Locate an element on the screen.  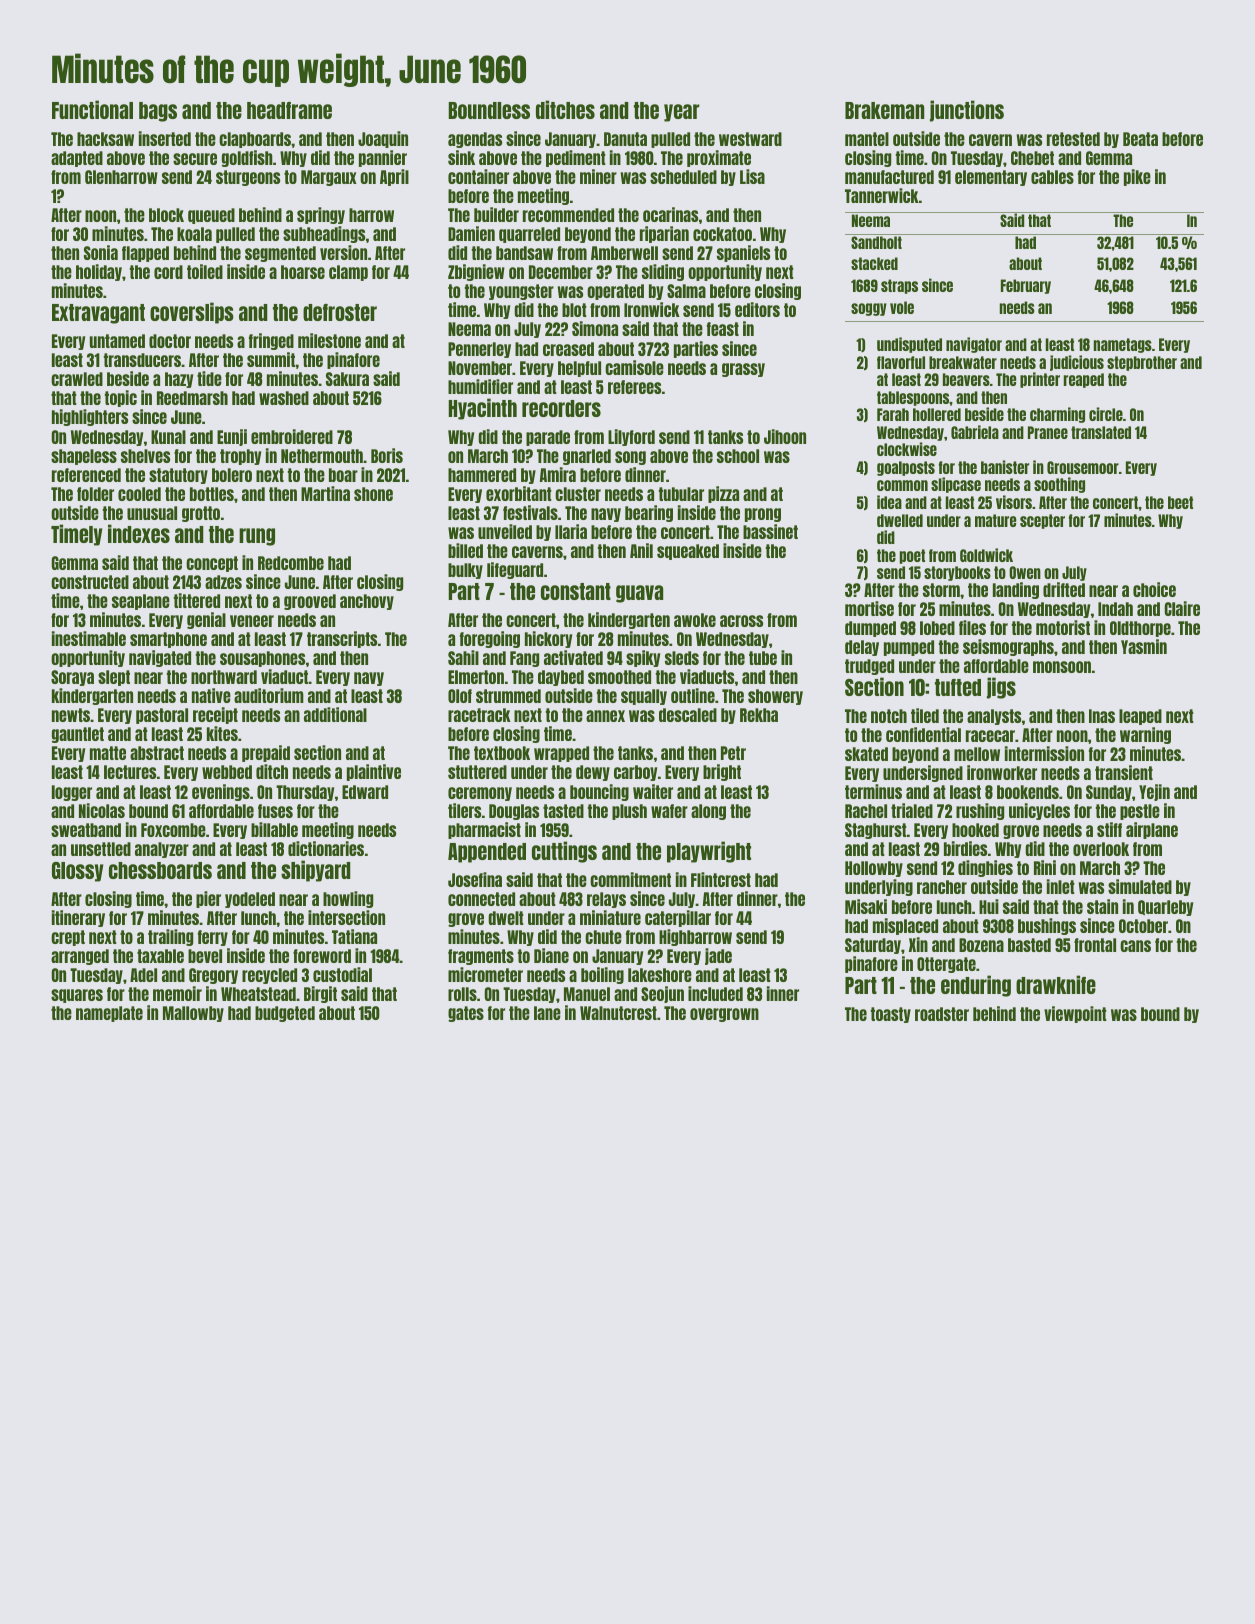
seismographs is located at coordinates (1008, 647).
